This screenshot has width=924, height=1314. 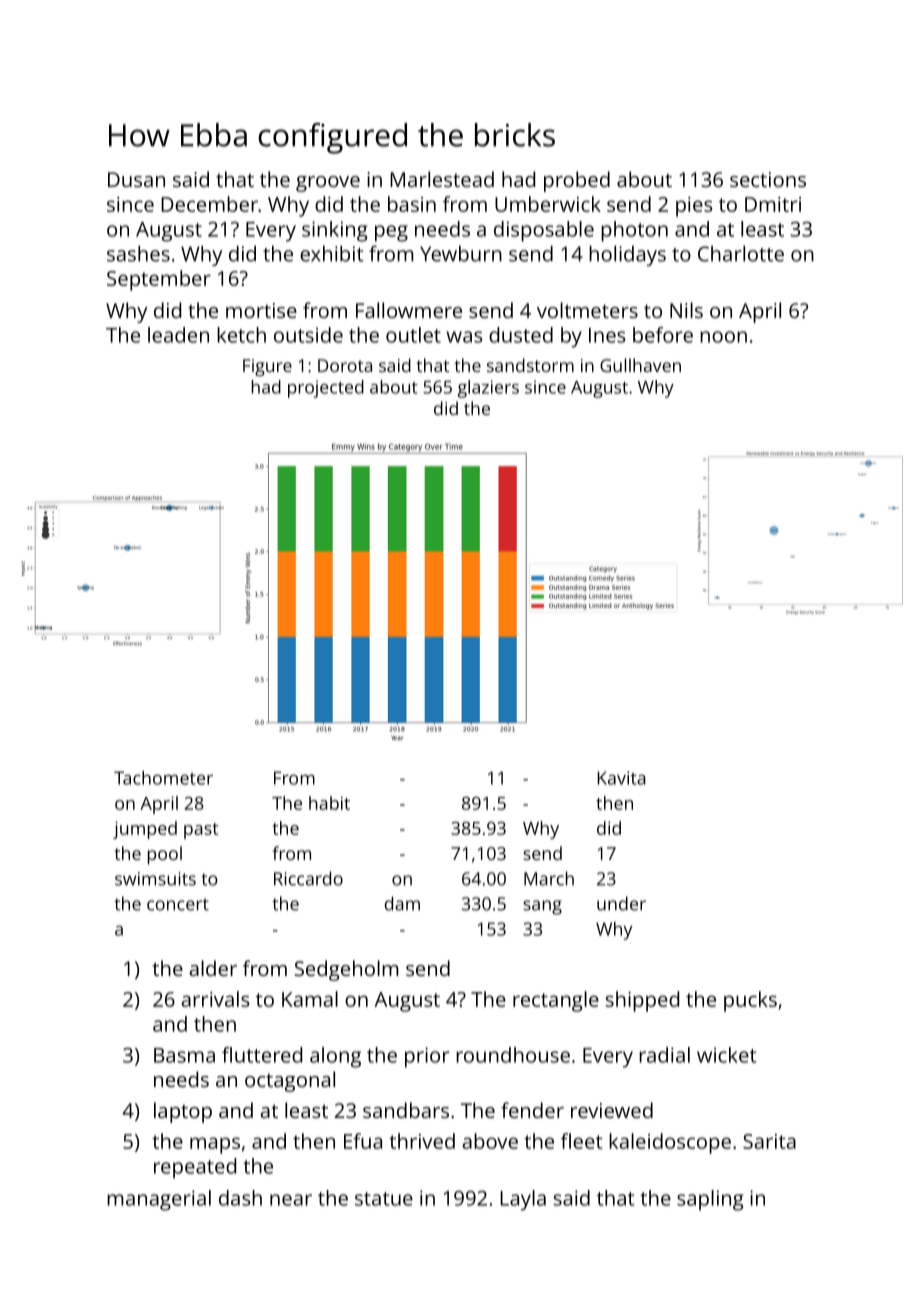 I want to click on jumped, so click(x=145, y=830).
